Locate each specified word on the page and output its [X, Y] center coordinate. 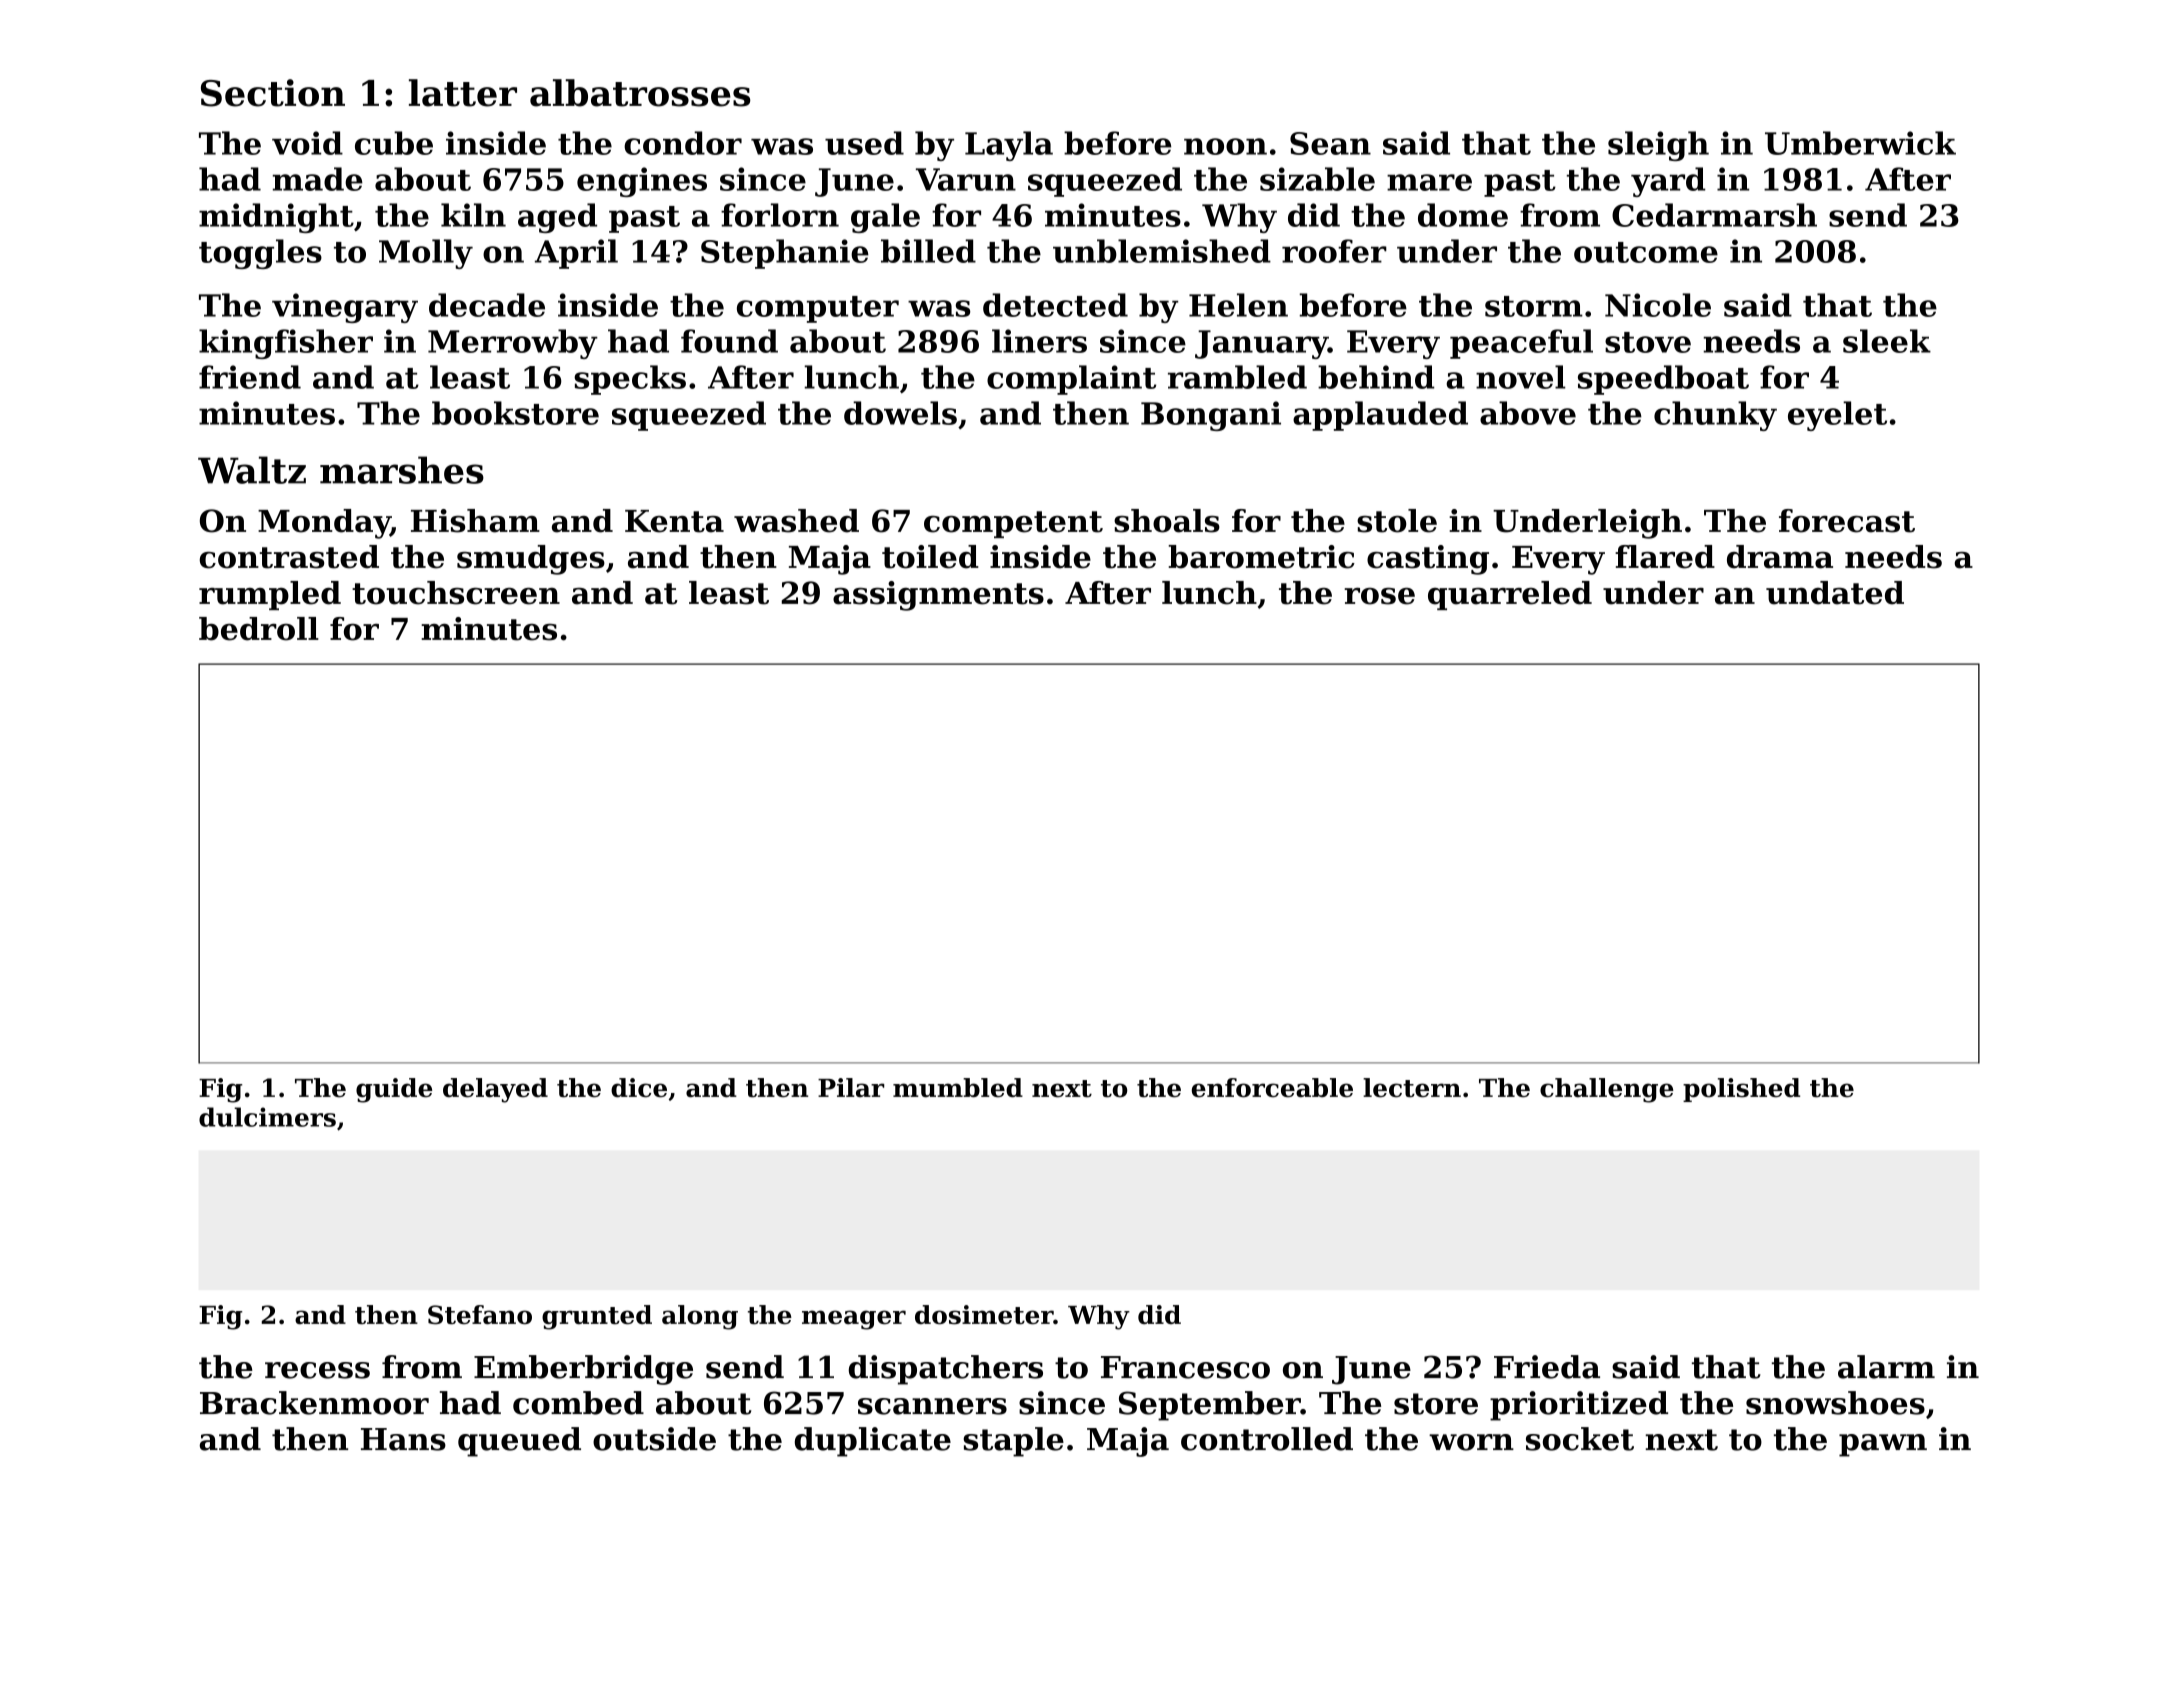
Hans [403, 1439]
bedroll [259, 629]
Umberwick [1860, 143]
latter [463, 93]
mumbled [958, 1088]
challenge [1607, 1090]
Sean [1330, 143]
